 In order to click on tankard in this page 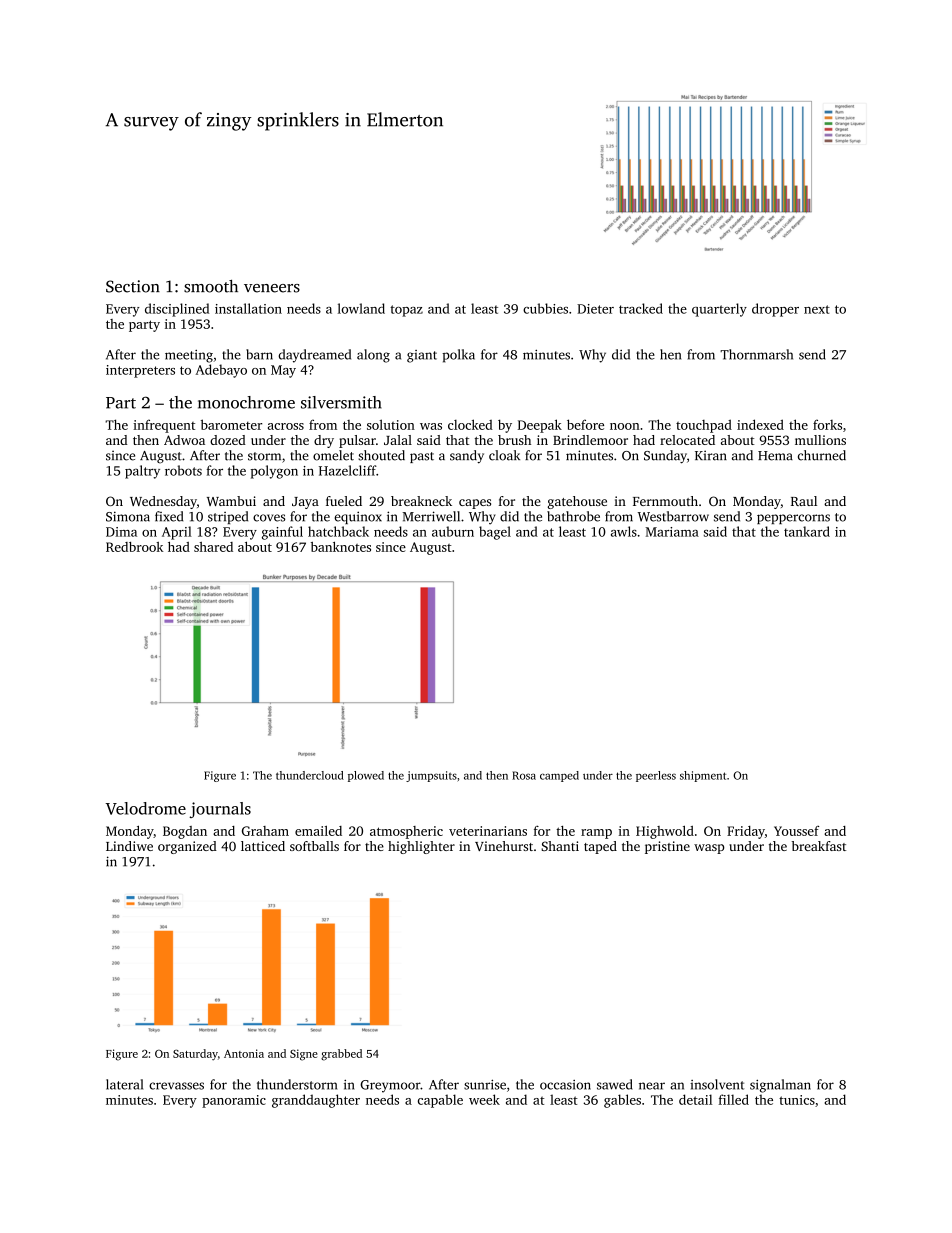, I will do `click(807, 531)`.
